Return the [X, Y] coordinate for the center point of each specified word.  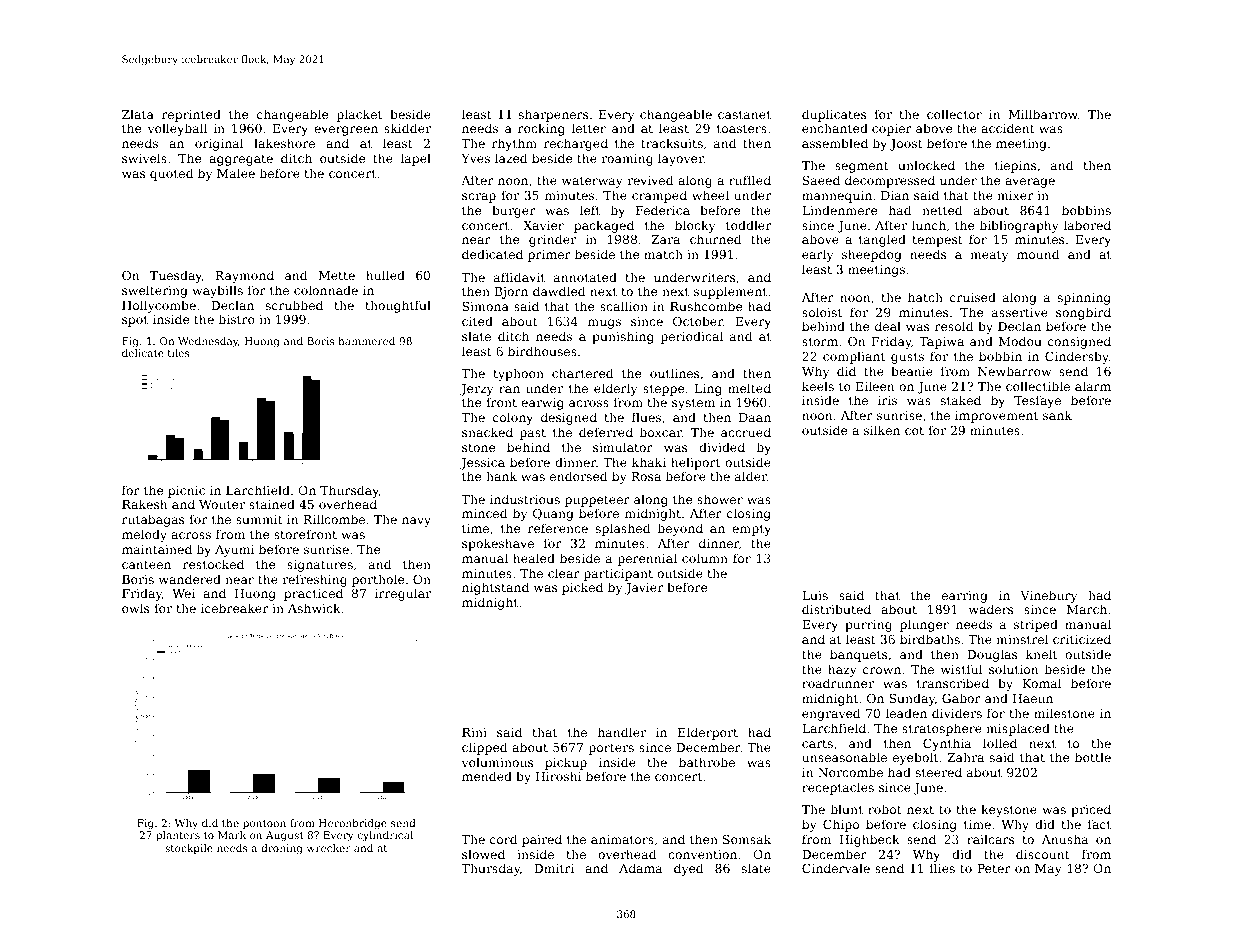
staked [960, 400]
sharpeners [553, 115]
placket [359, 115]
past [533, 434]
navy [416, 522]
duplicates [834, 115]
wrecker [328, 848]
